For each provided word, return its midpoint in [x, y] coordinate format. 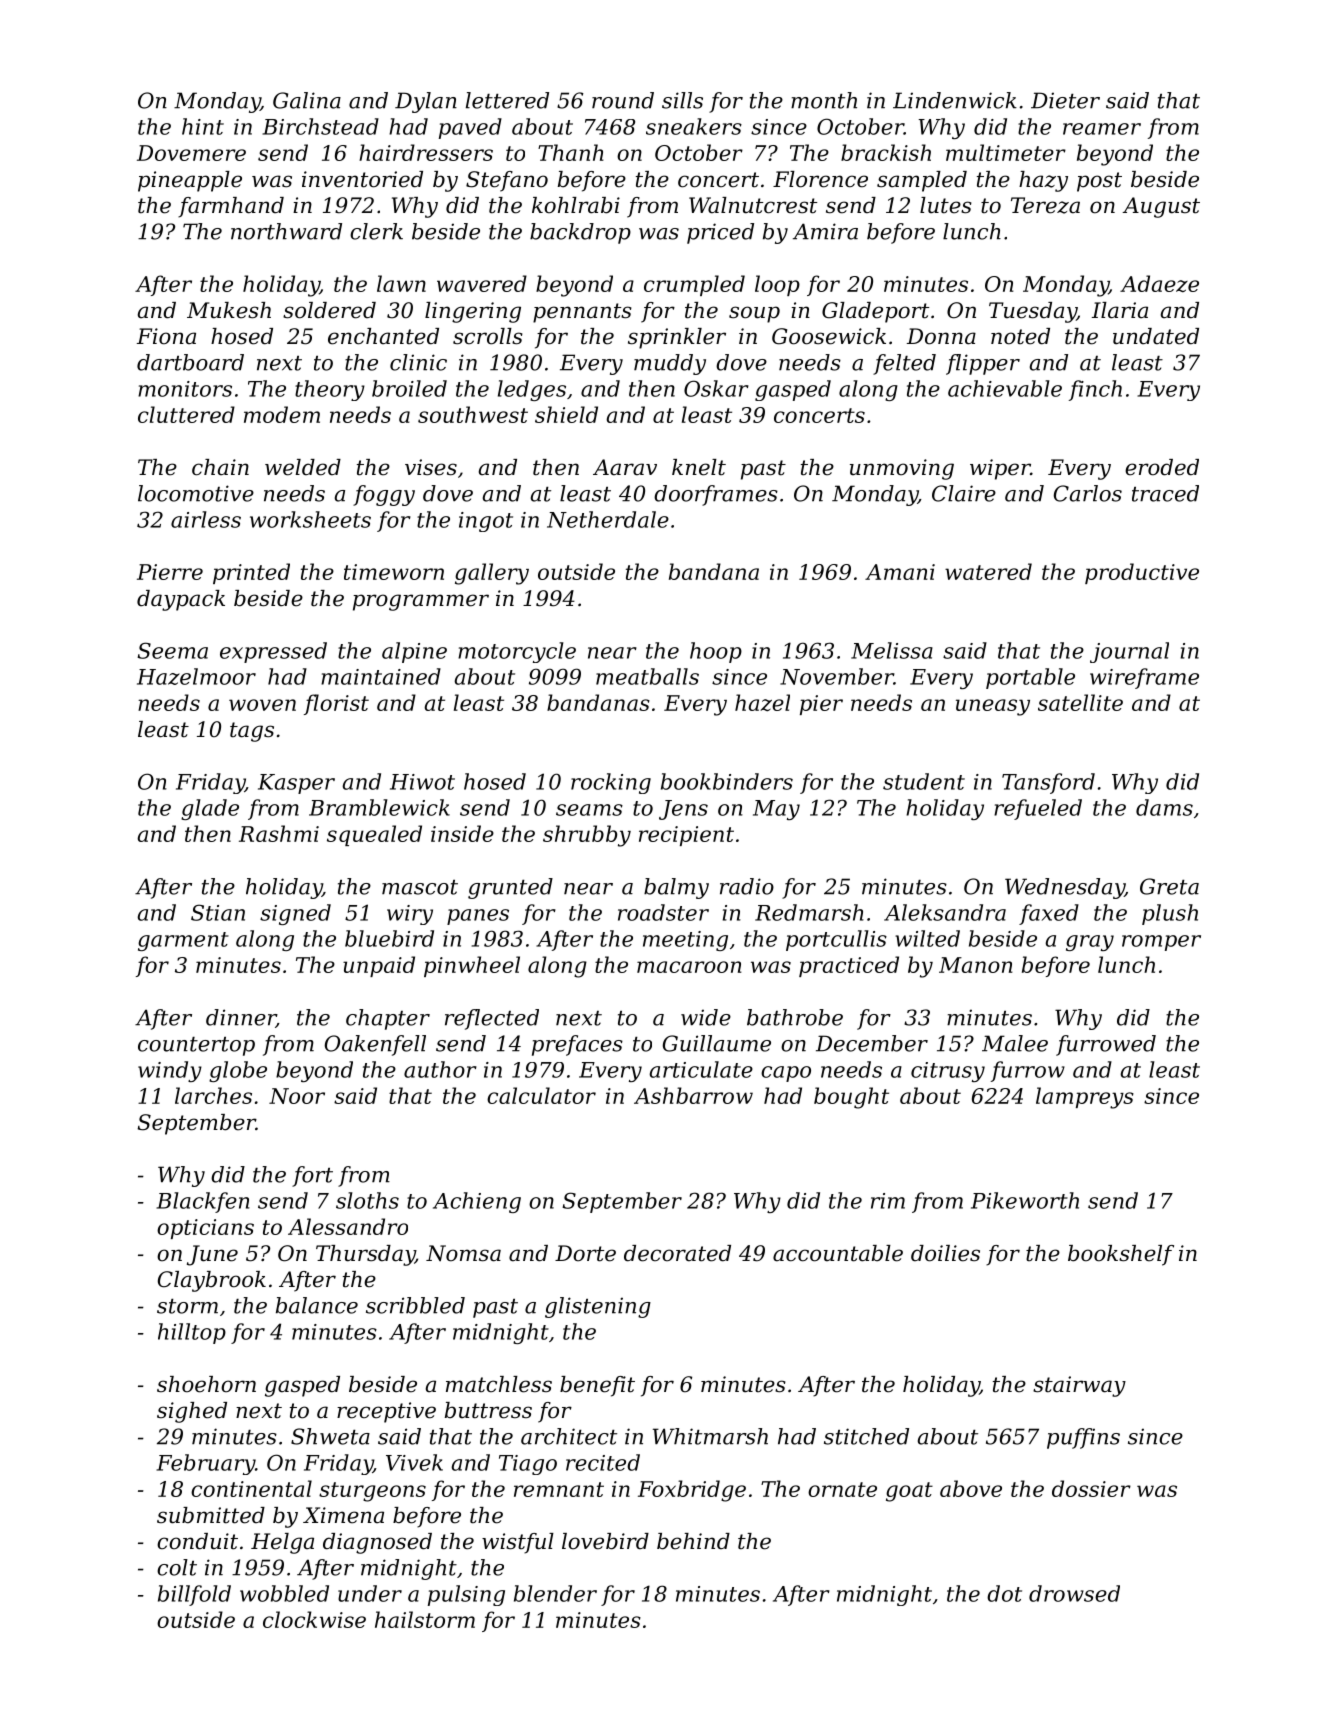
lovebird [605, 1541]
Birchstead [320, 126]
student [924, 781]
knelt [699, 467]
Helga [282, 1543]
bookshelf [1121, 1255]
